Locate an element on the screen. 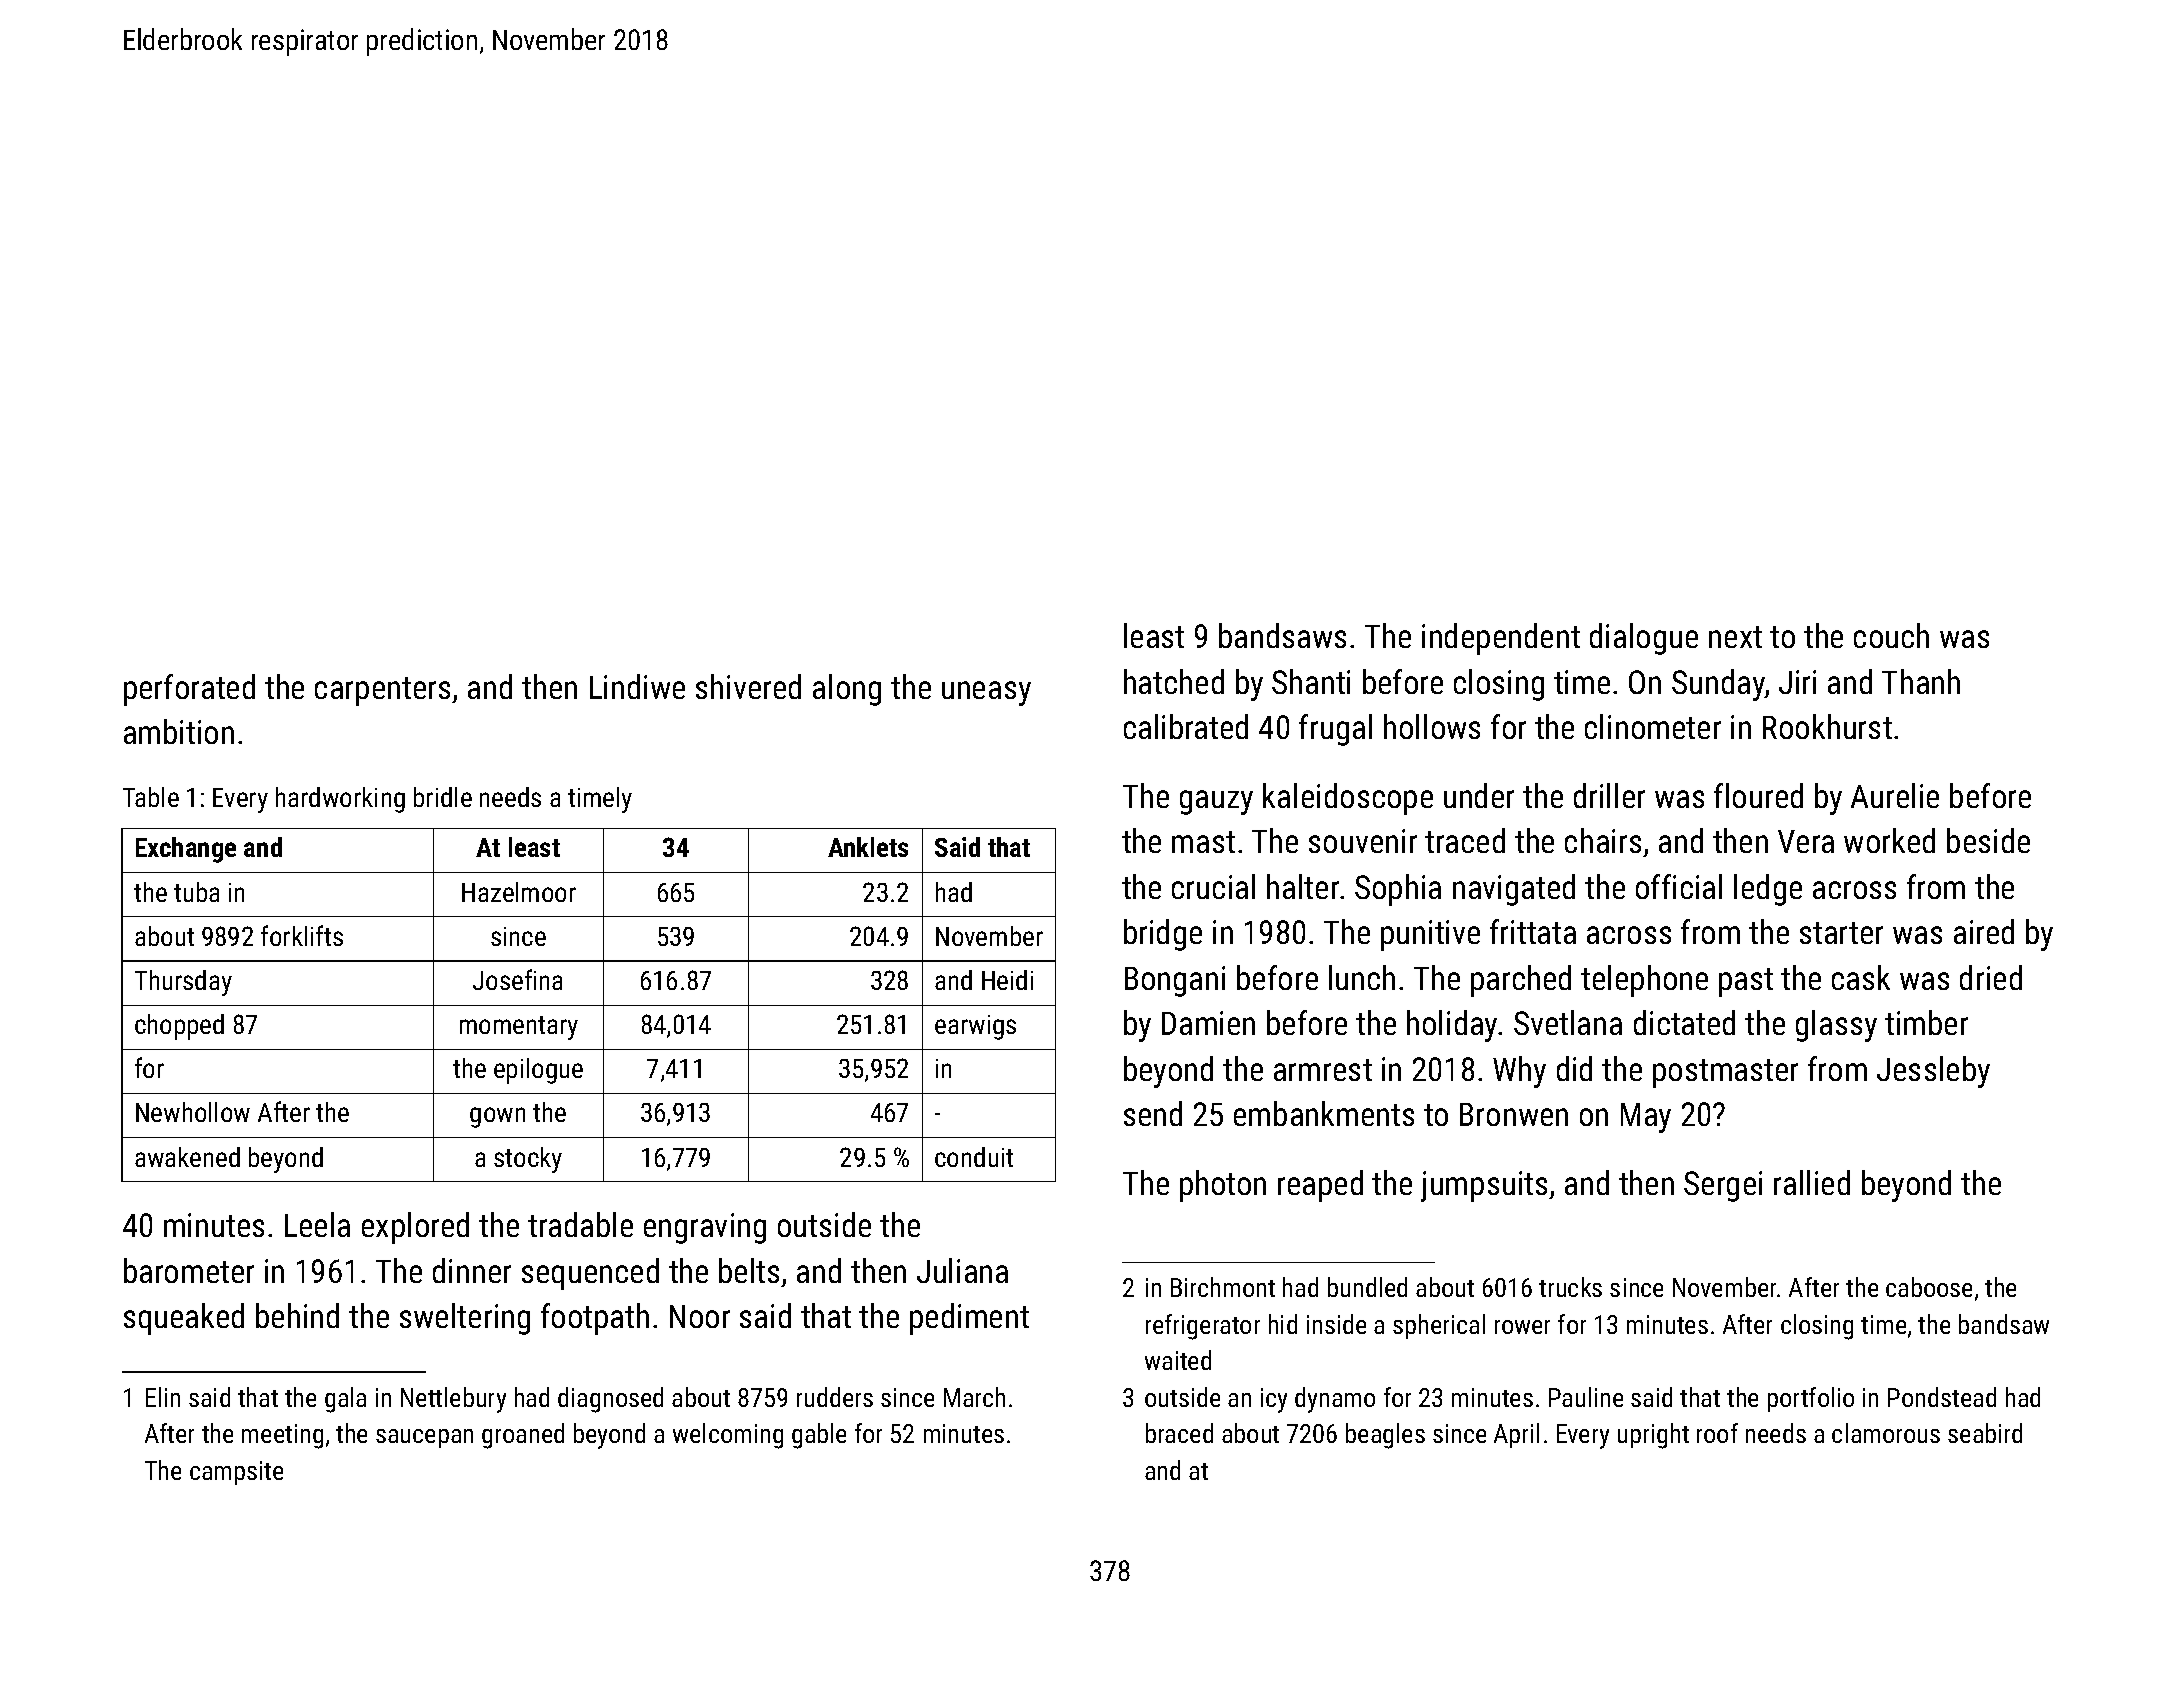 The height and width of the screenshot is (1683, 2178). Damien is located at coordinates (1208, 1023).
